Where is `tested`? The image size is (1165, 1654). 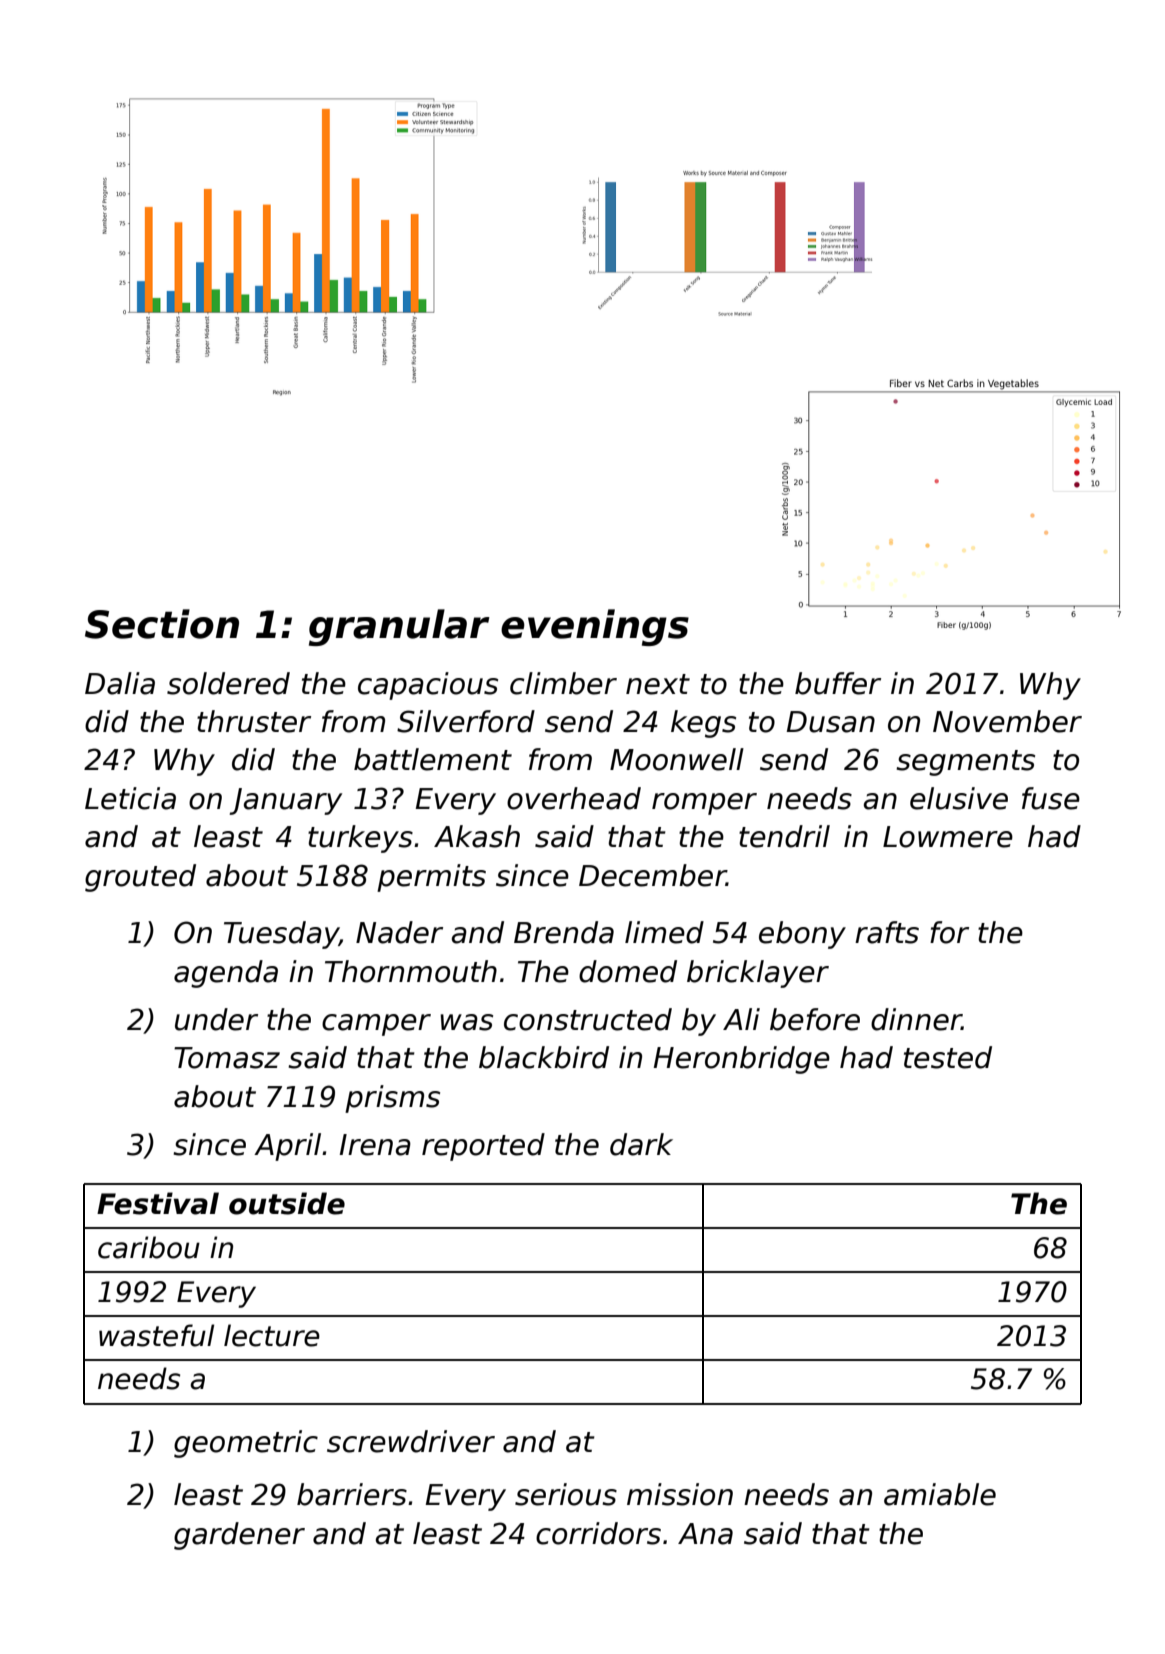
tested is located at coordinates (948, 1057).
